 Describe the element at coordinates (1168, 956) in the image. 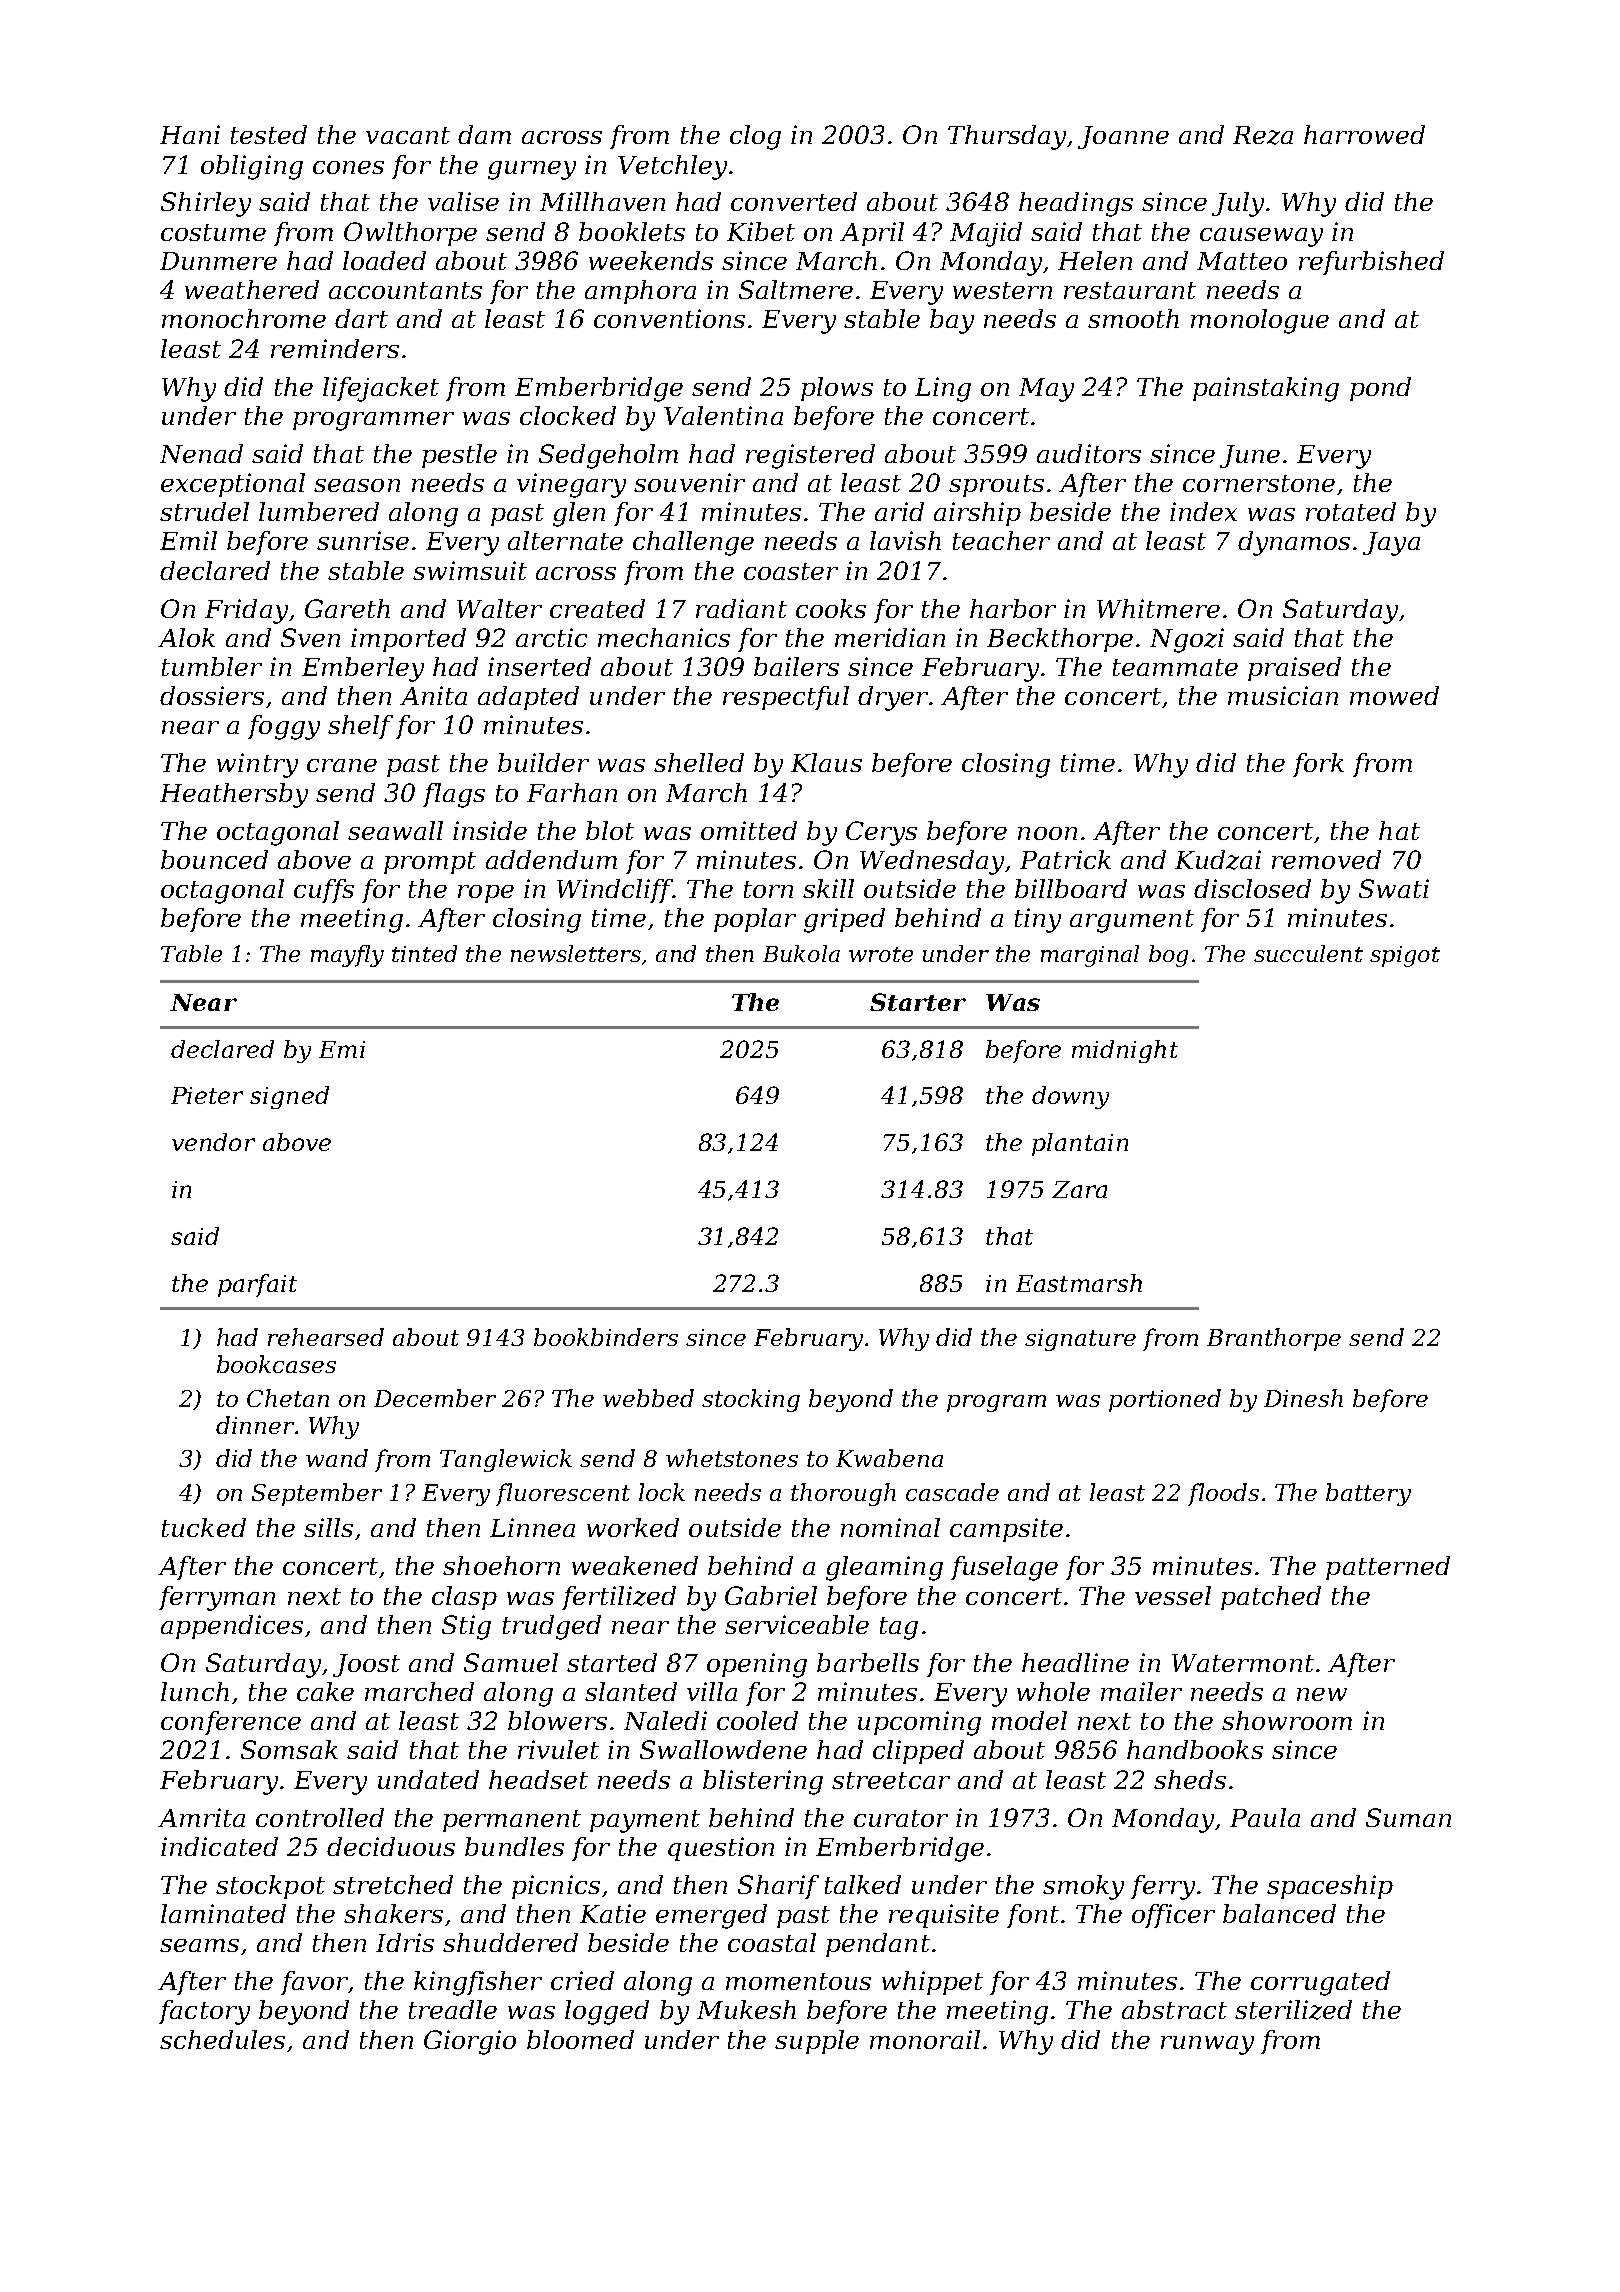

I see `bog` at that location.
